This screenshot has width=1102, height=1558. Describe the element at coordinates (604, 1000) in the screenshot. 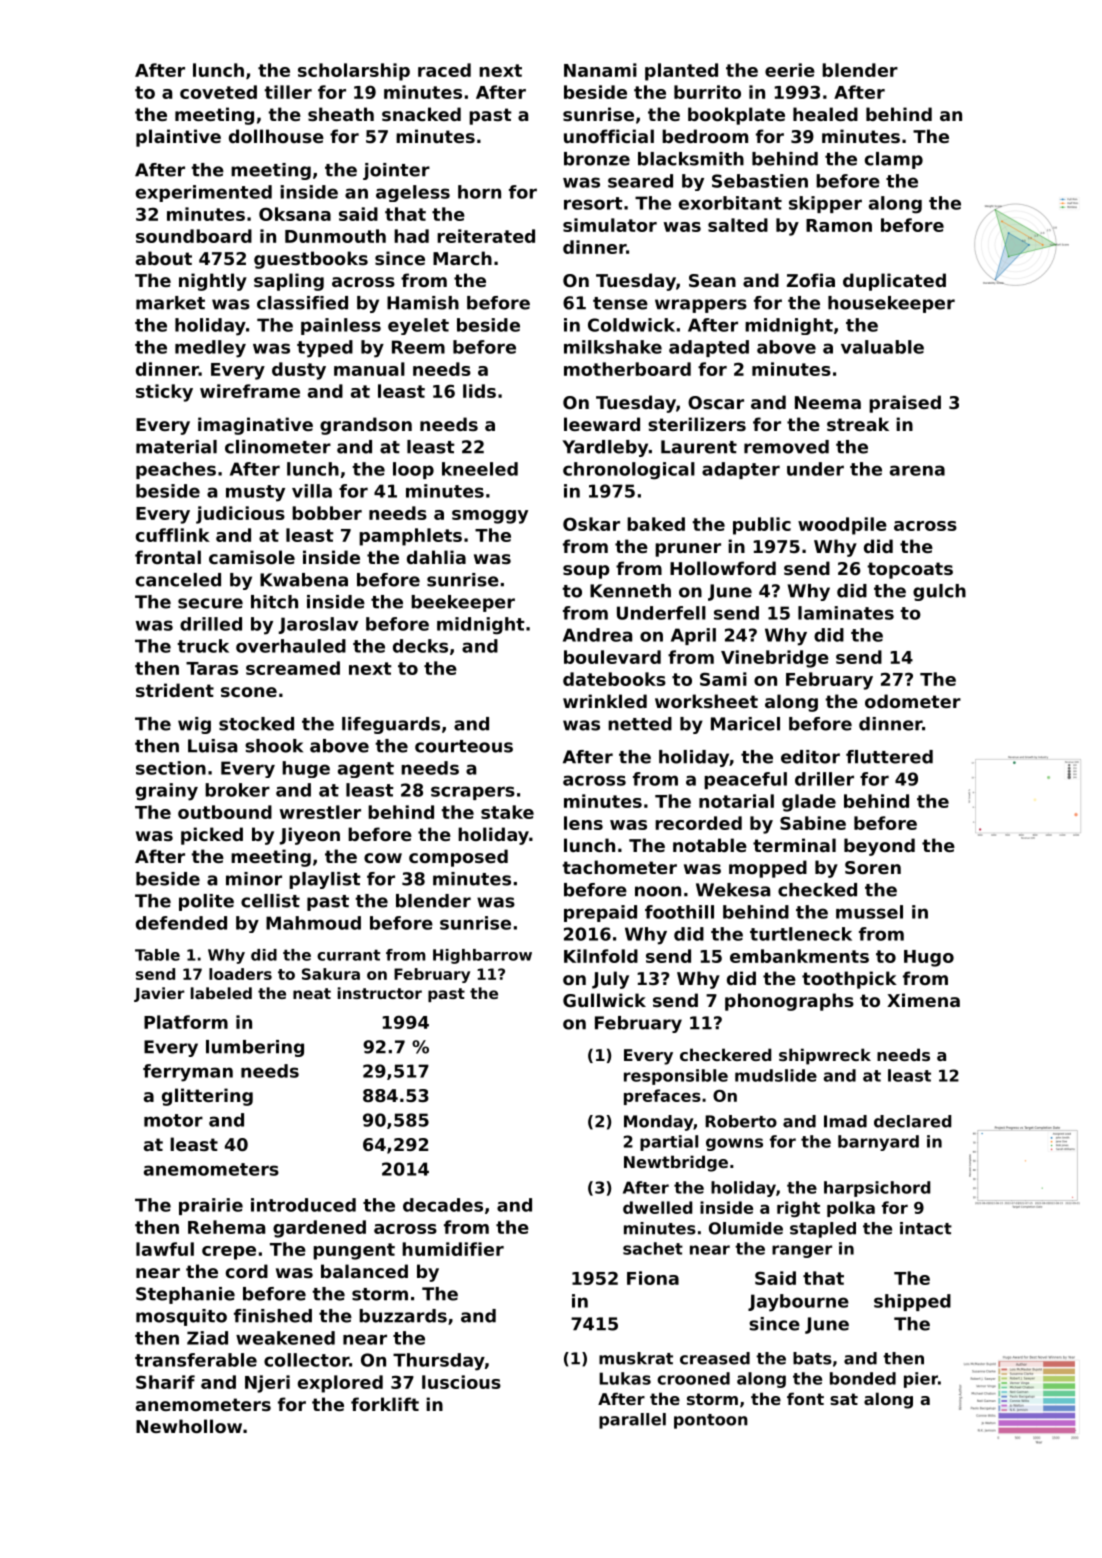

I see `Gullwick` at that location.
